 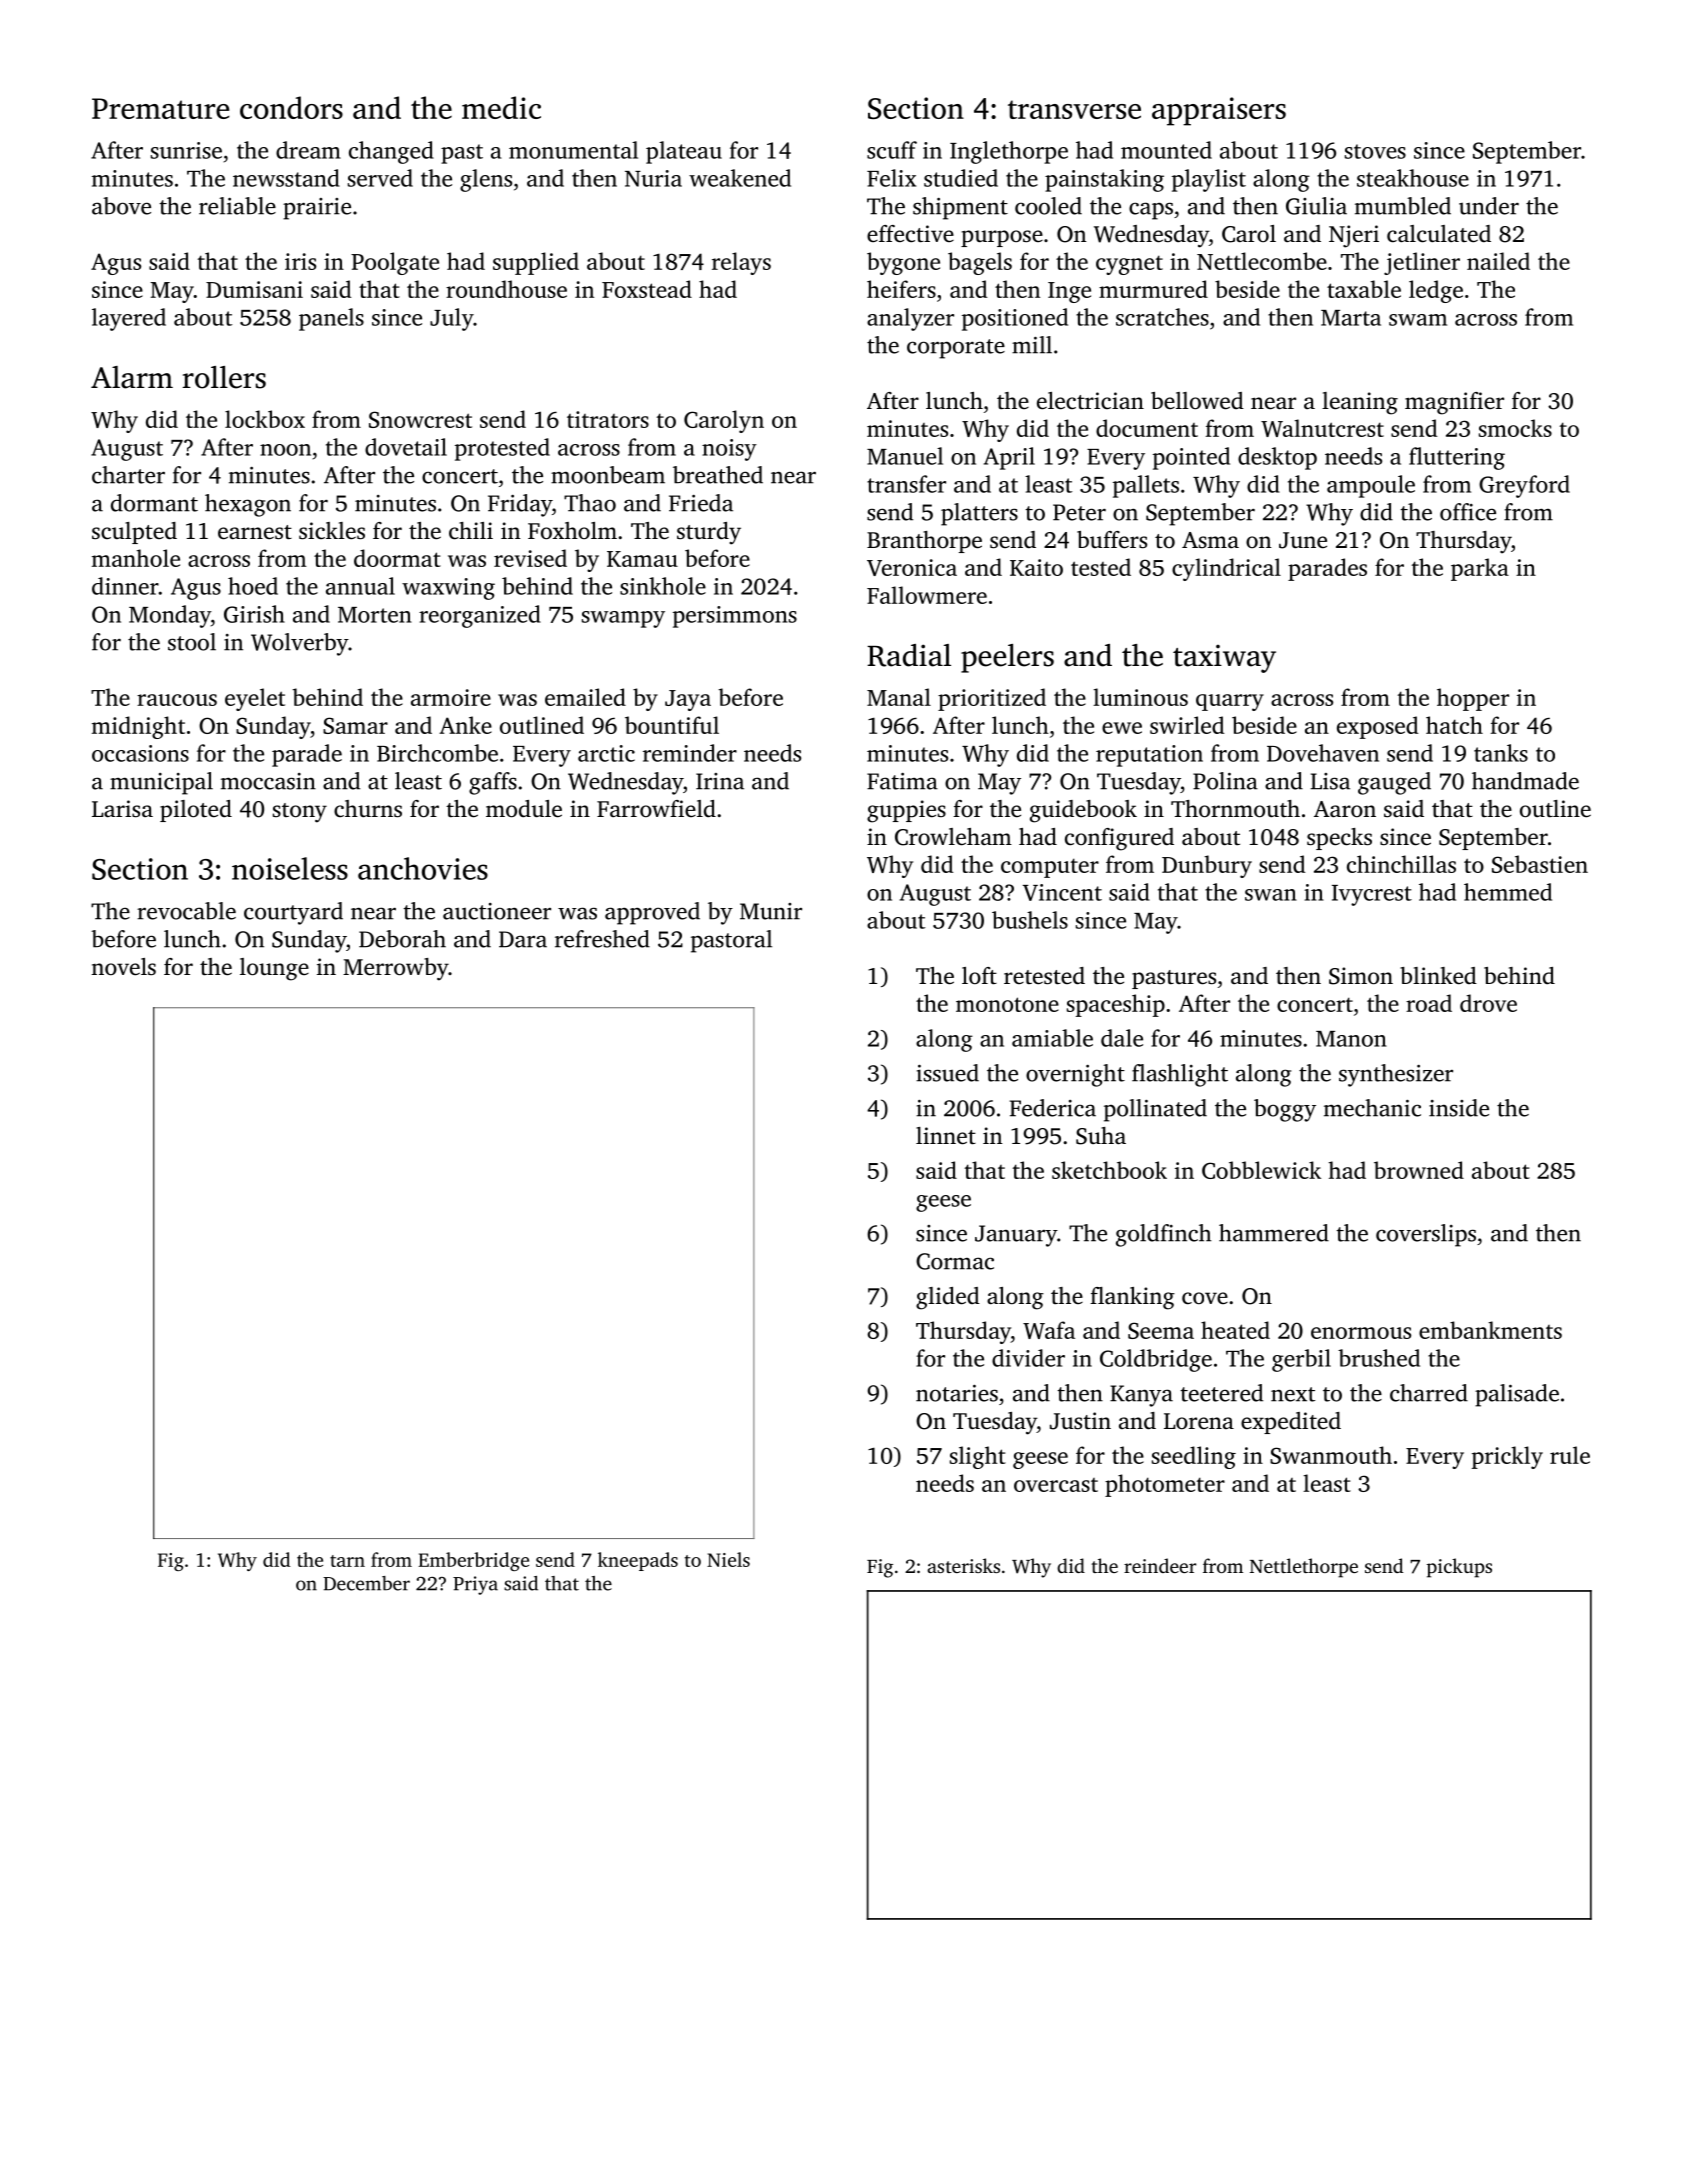 What do you see at coordinates (963, 1565) in the image?
I see `asterisks` at bounding box center [963, 1565].
